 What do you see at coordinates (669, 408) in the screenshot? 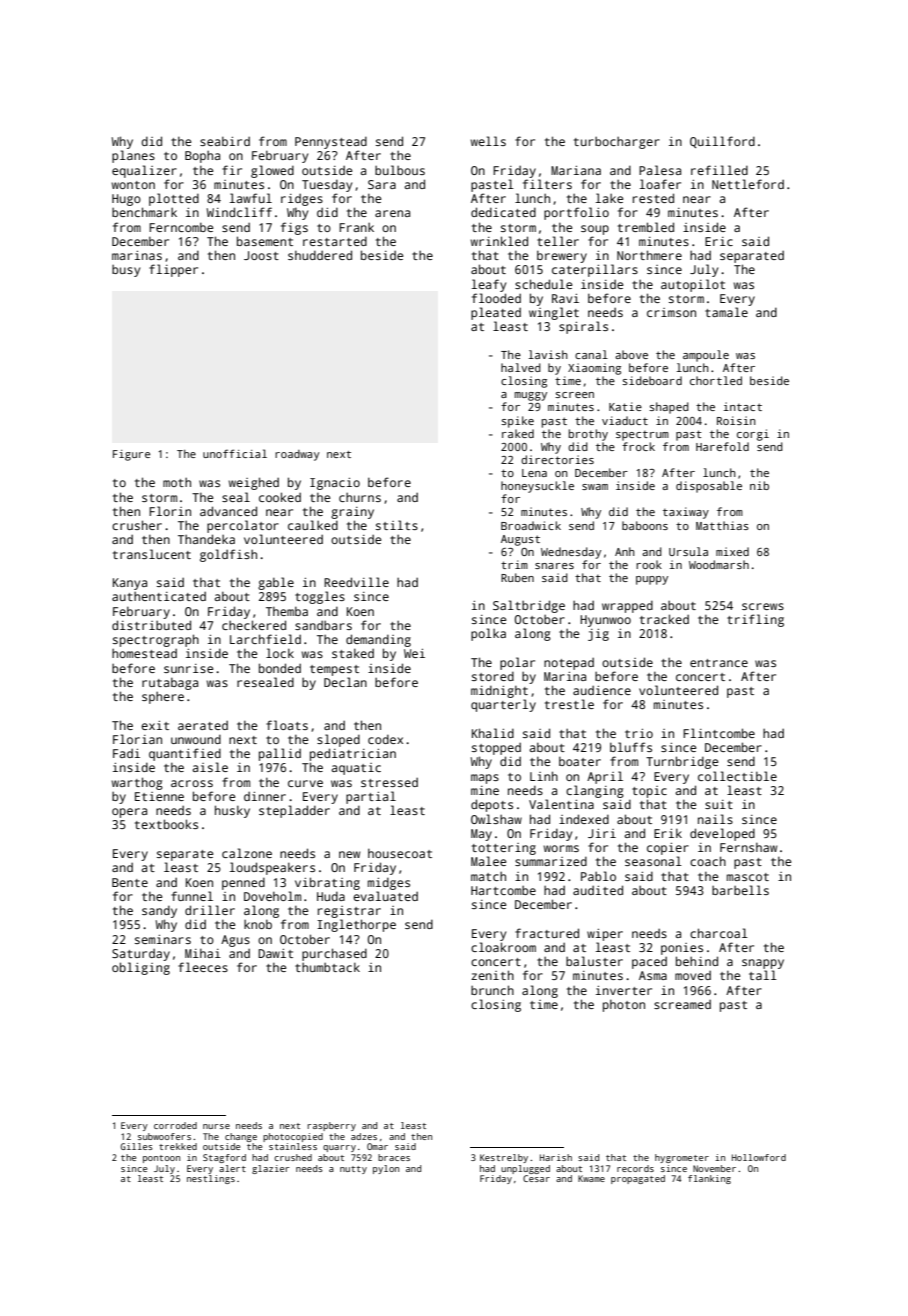
I see `shaped` at bounding box center [669, 408].
